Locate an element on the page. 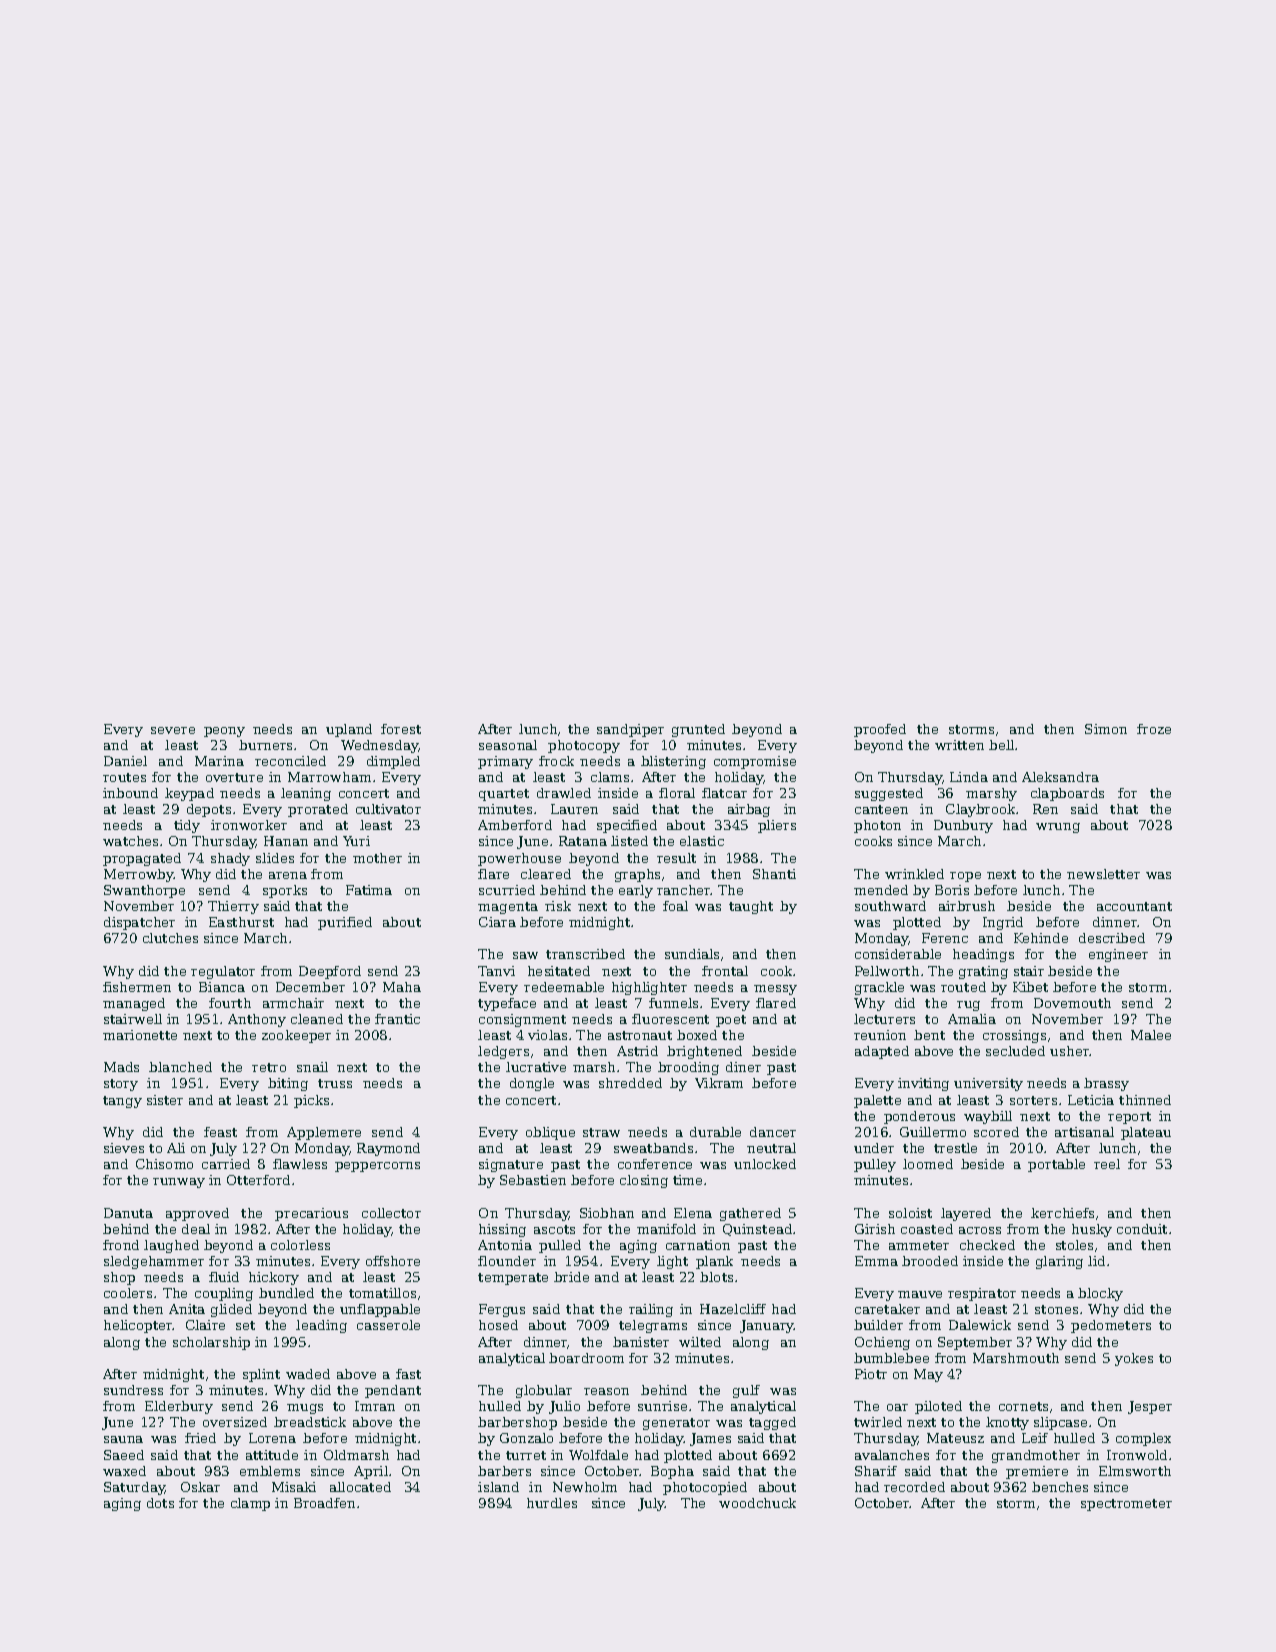 This image has height=1652, width=1276. slipcase is located at coordinates (1060, 1423).
